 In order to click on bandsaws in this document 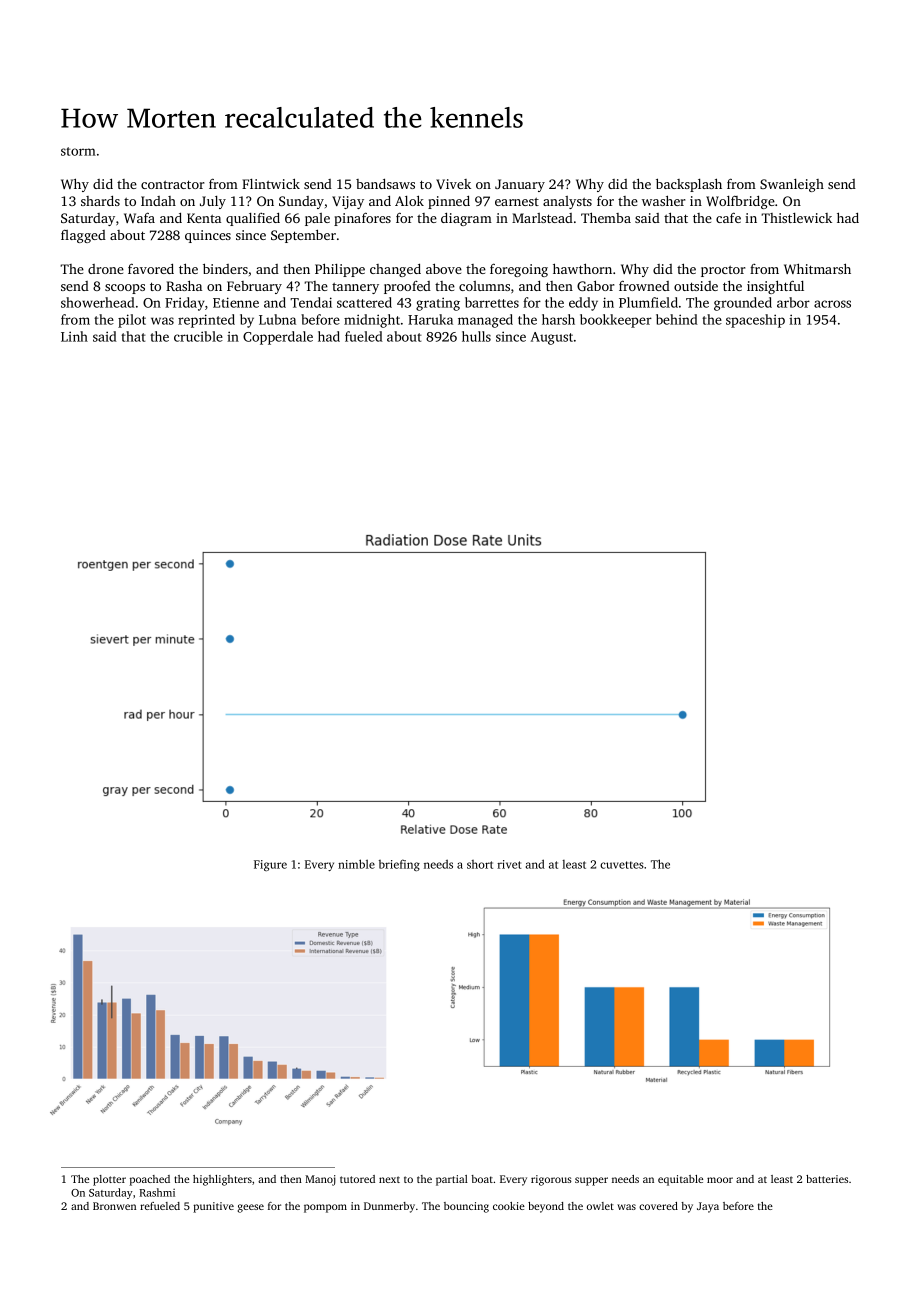, I will do `click(385, 184)`.
